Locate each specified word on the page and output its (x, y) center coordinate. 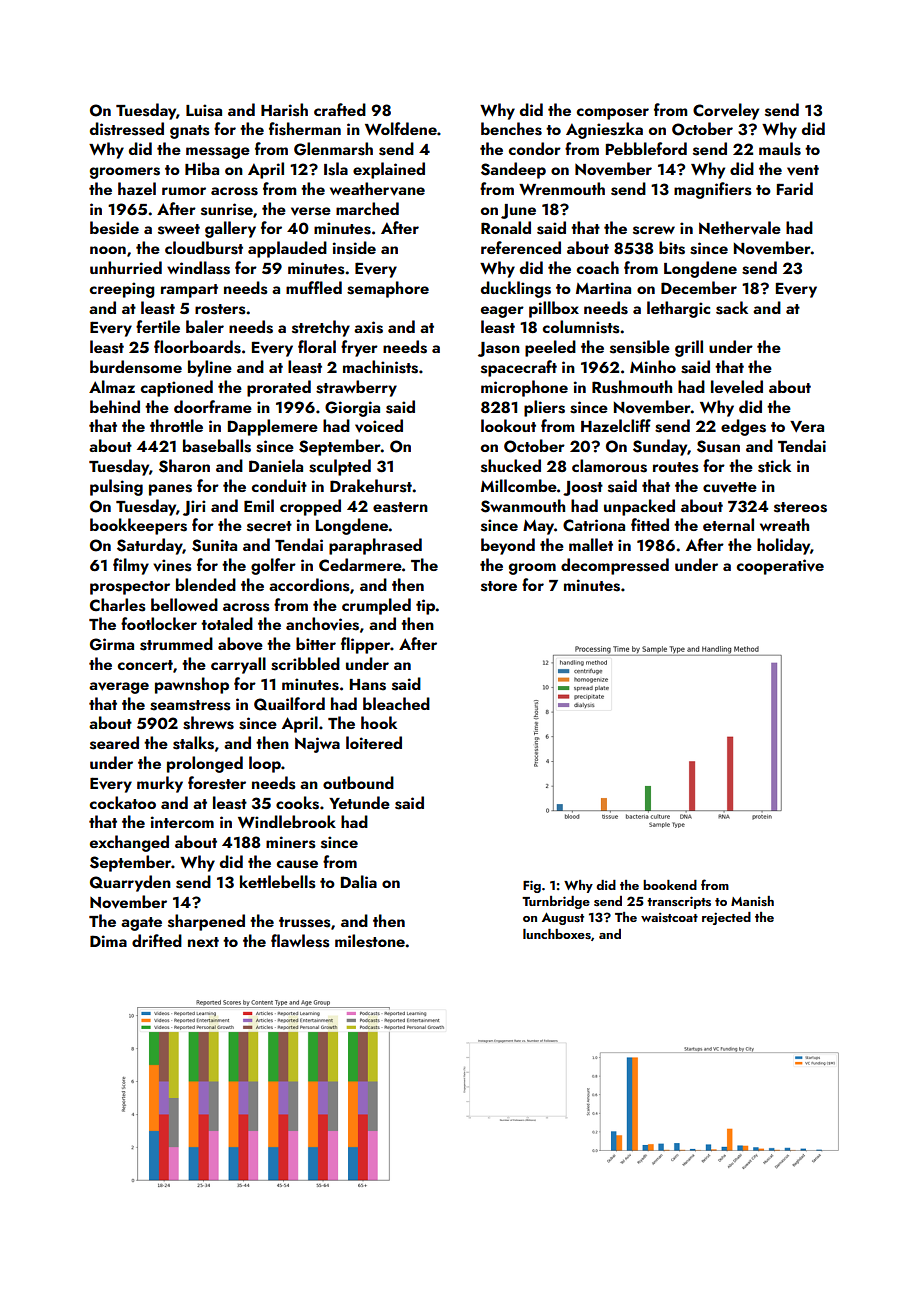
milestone (370, 941)
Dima (108, 941)
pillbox (554, 309)
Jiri (194, 508)
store (499, 586)
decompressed (615, 566)
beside (114, 228)
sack (732, 308)
